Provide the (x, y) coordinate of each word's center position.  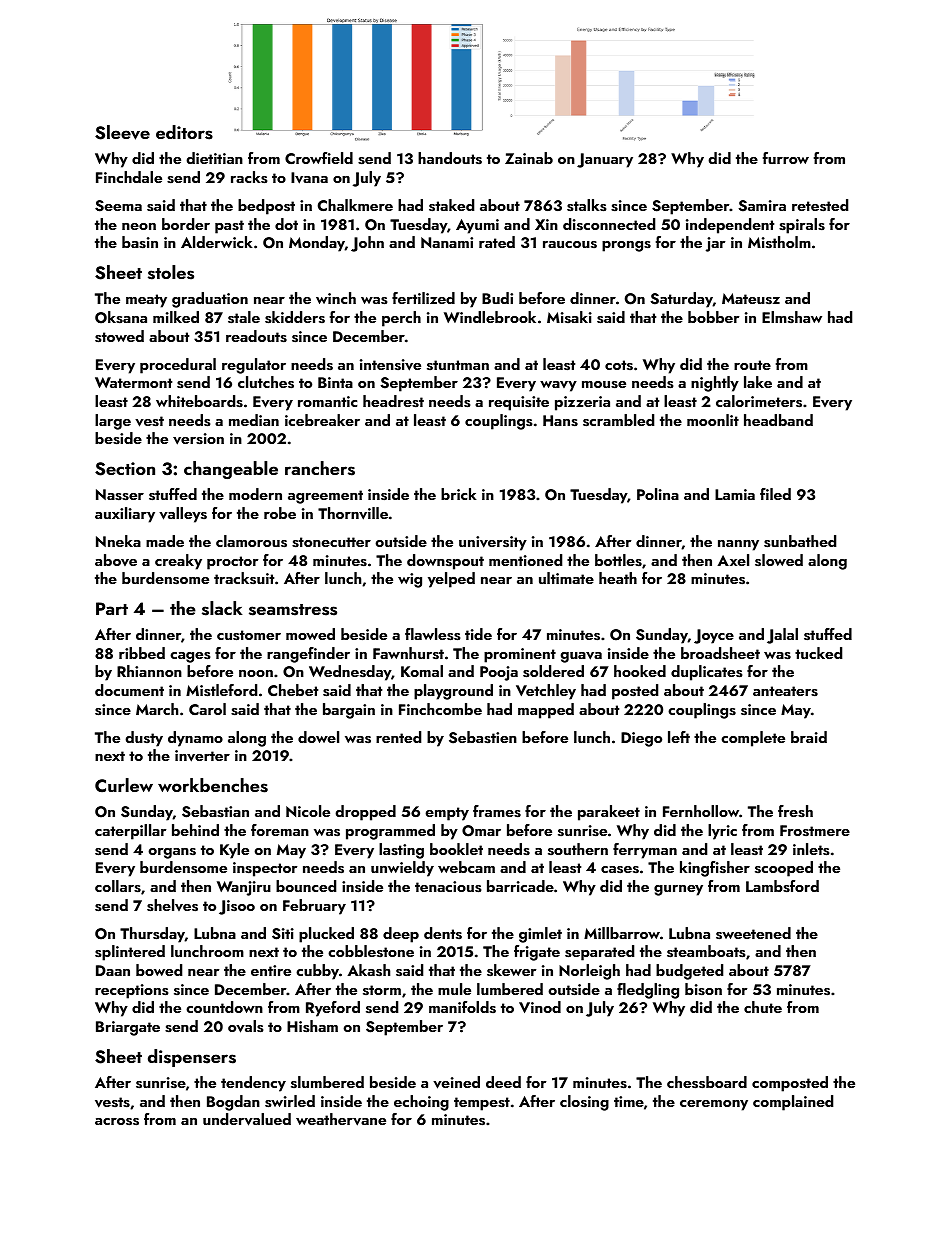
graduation (210, 300)
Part (112, 608)
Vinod (540, 1007)
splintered (130, 953)
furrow (786, 158)
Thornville (353, 513)
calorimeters (759, 401)
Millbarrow (622, 933)
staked (451, 205)
